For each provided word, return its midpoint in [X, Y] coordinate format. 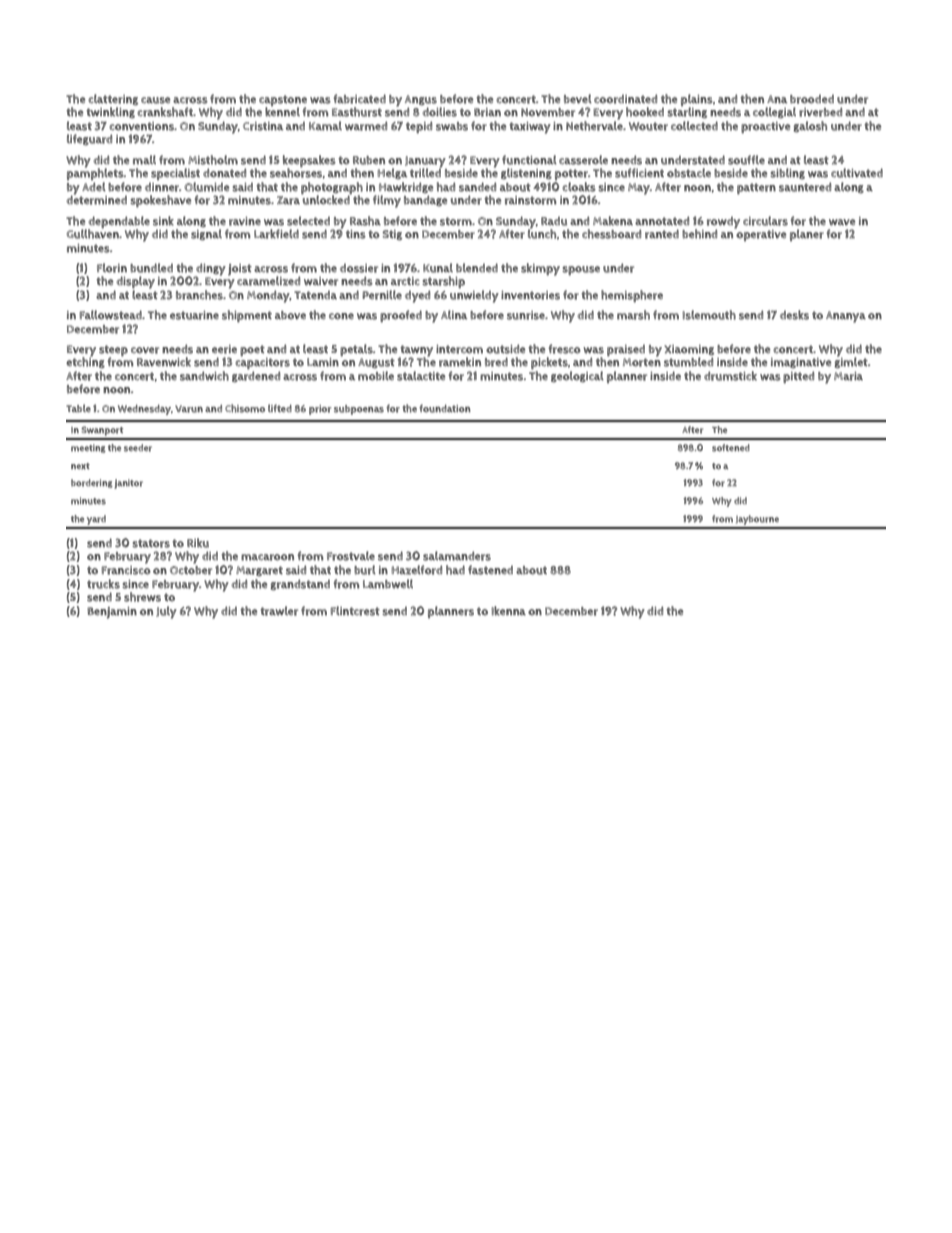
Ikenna [509, 611]
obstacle [689, 173]
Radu [554, 221]
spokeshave [160, 201]
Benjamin [112, 613]
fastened [490, 570]
